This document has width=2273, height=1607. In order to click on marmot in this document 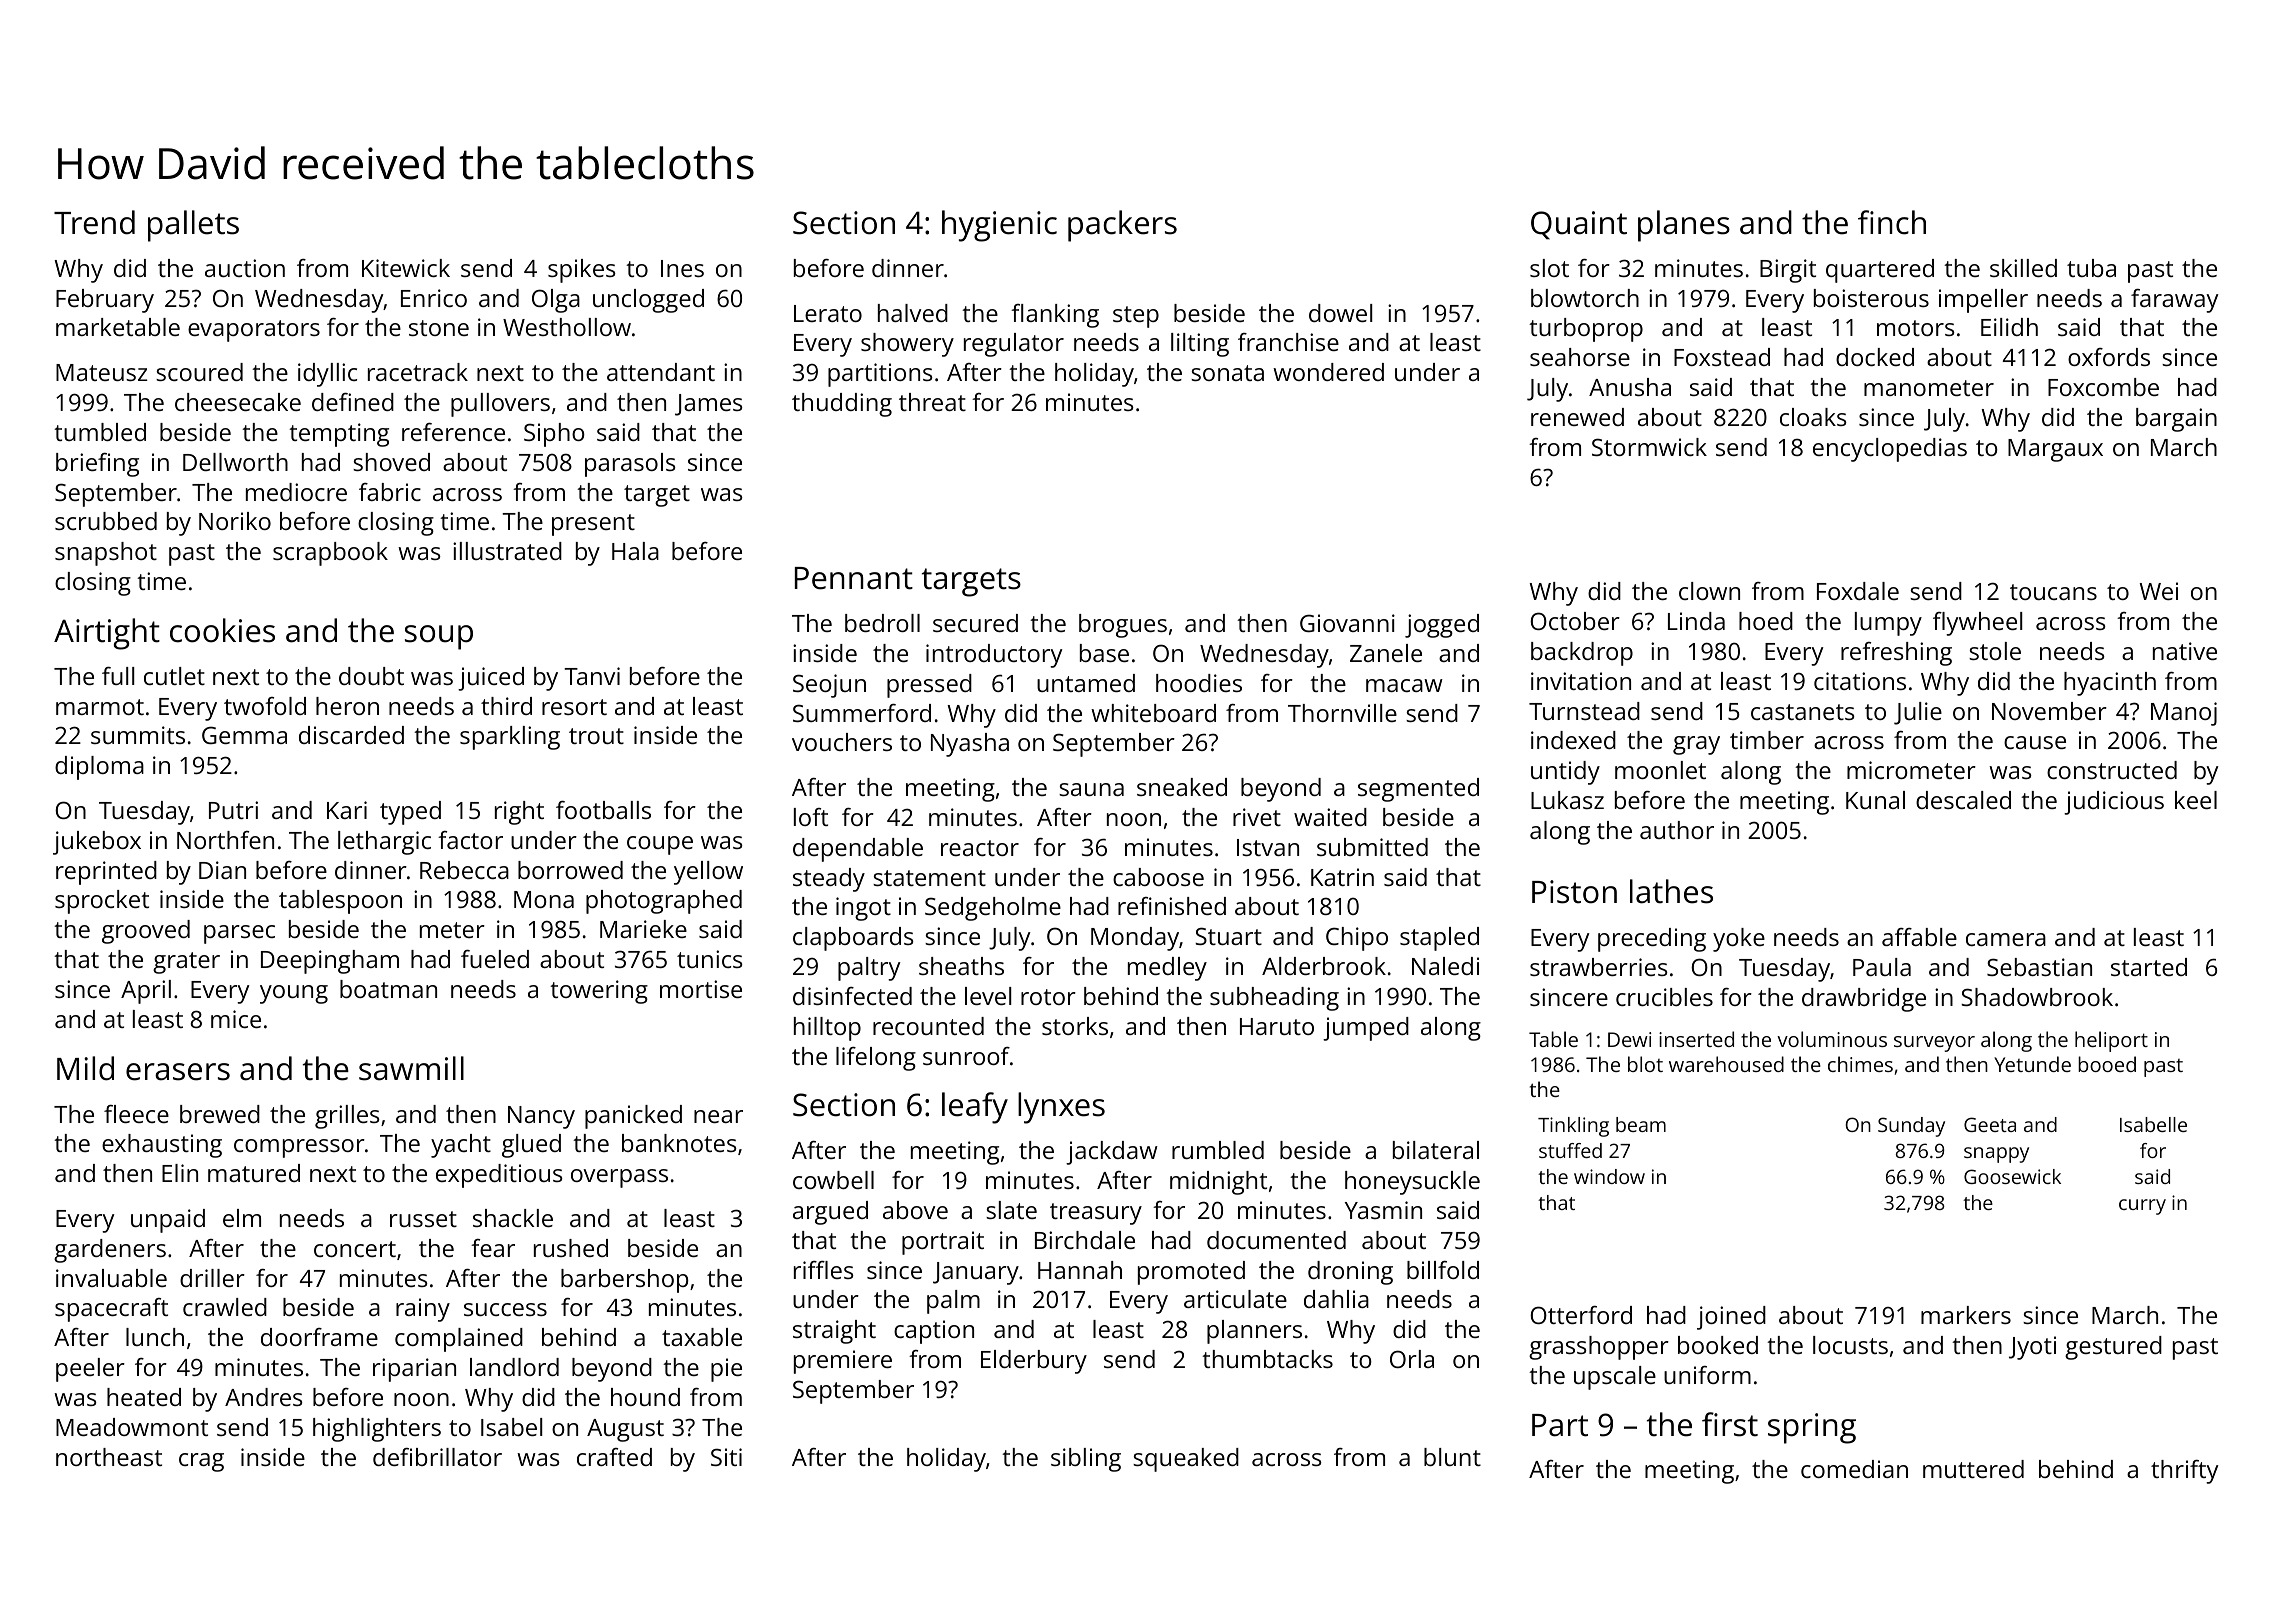, I will do `click(100, 707)`.
